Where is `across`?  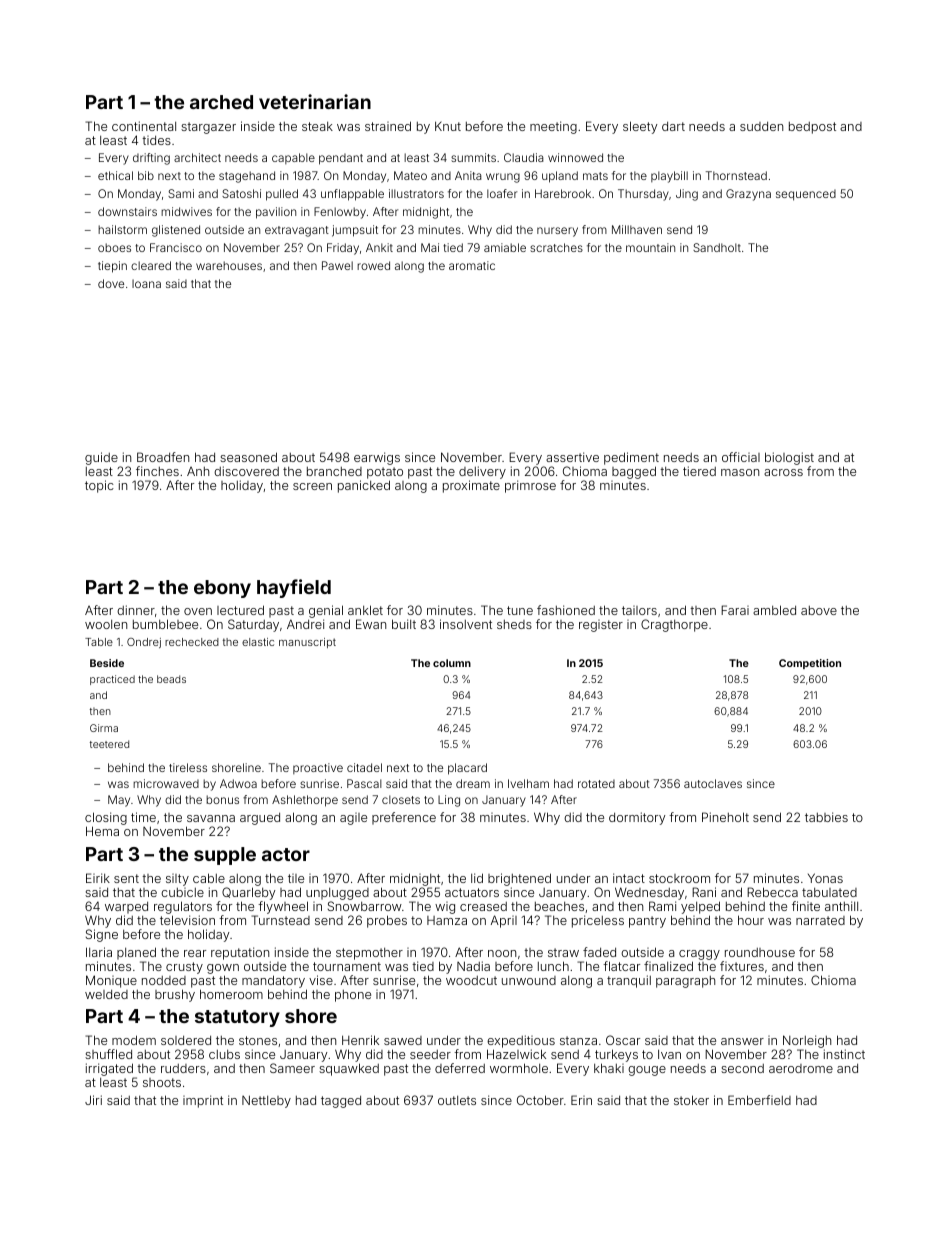 across is located at coordinates (783, 472).
